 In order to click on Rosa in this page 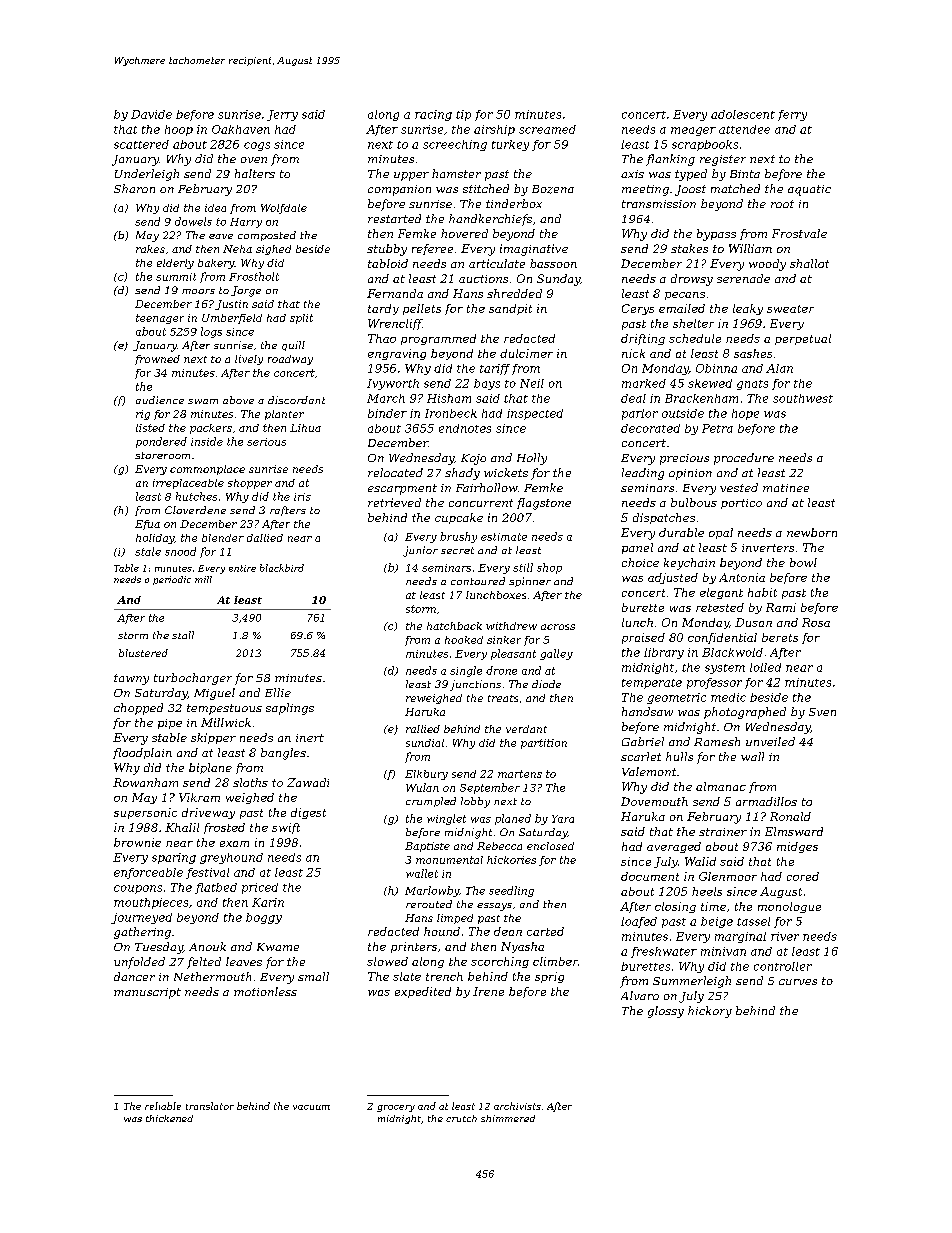, I will do `click(816, 622)`.
